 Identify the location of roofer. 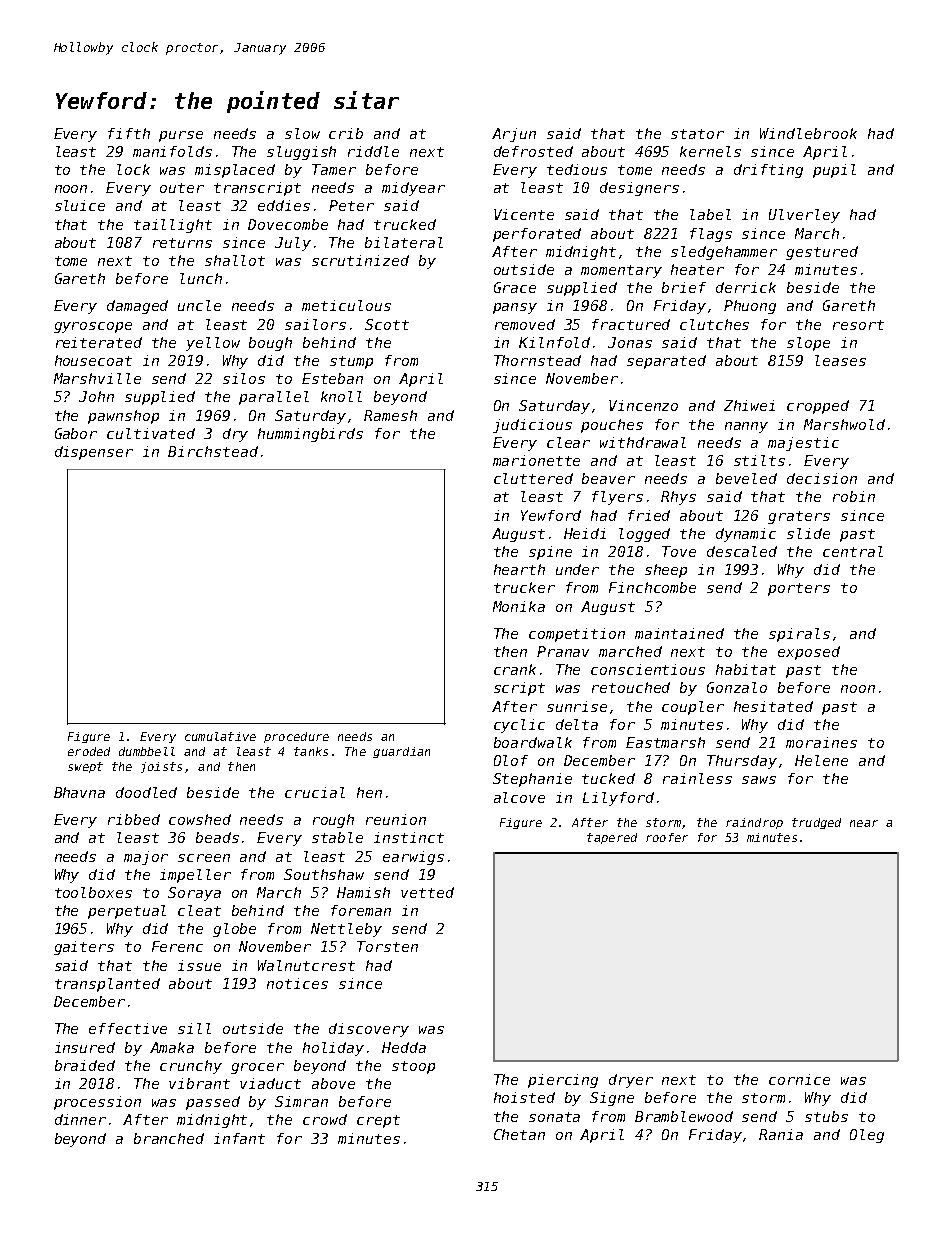
(667, 837).
